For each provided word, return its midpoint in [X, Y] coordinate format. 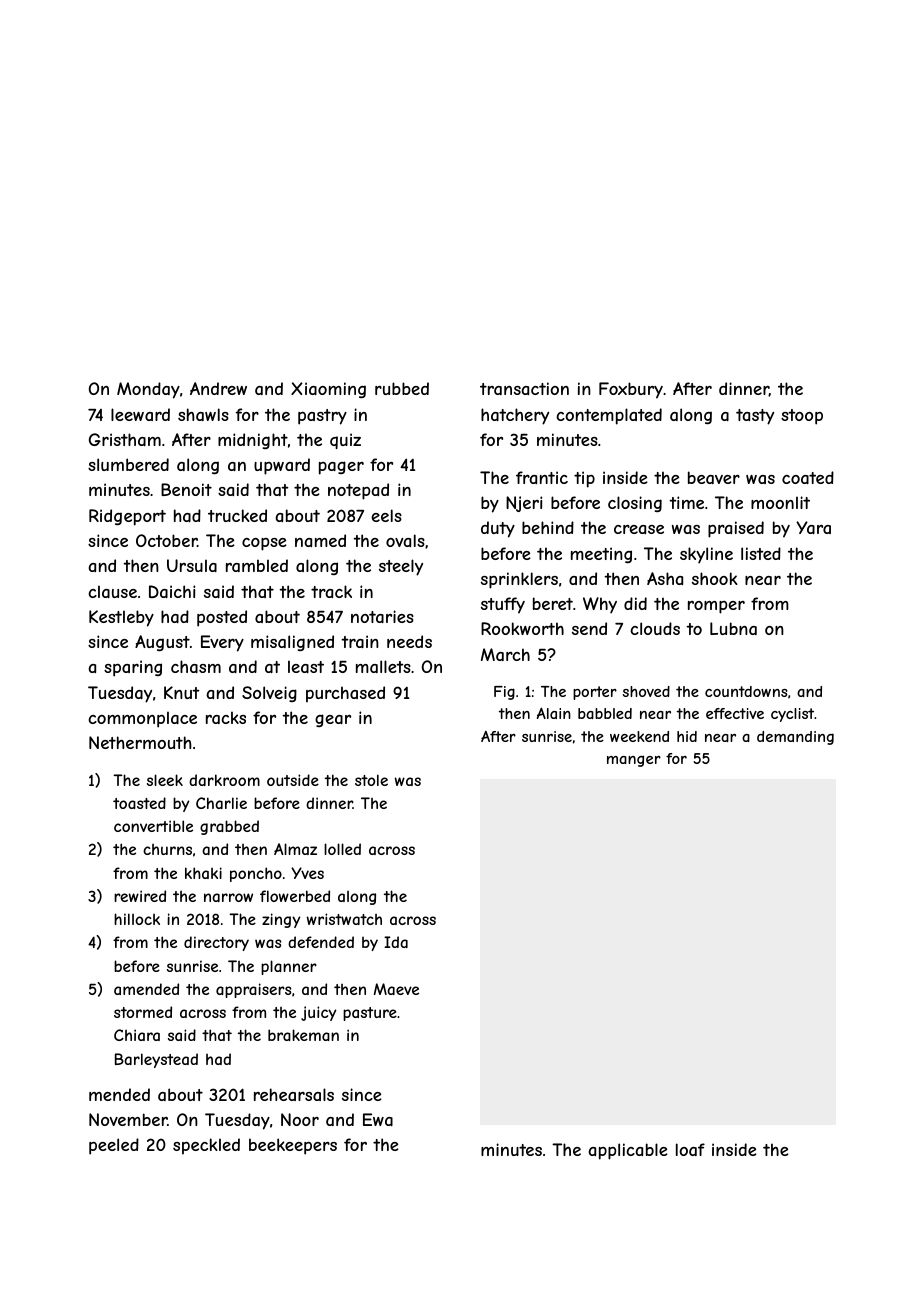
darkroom [224, 780]
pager [341, 468]
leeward [140, 414]
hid [687, 736]
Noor [300, 1119]
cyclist [792, 715]
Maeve [396, 989]
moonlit [780, 502]
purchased [345, 694]
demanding [795, 738]
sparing [133, 668]
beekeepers [293, 1146]
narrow [228, 897]
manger [634, 761]
